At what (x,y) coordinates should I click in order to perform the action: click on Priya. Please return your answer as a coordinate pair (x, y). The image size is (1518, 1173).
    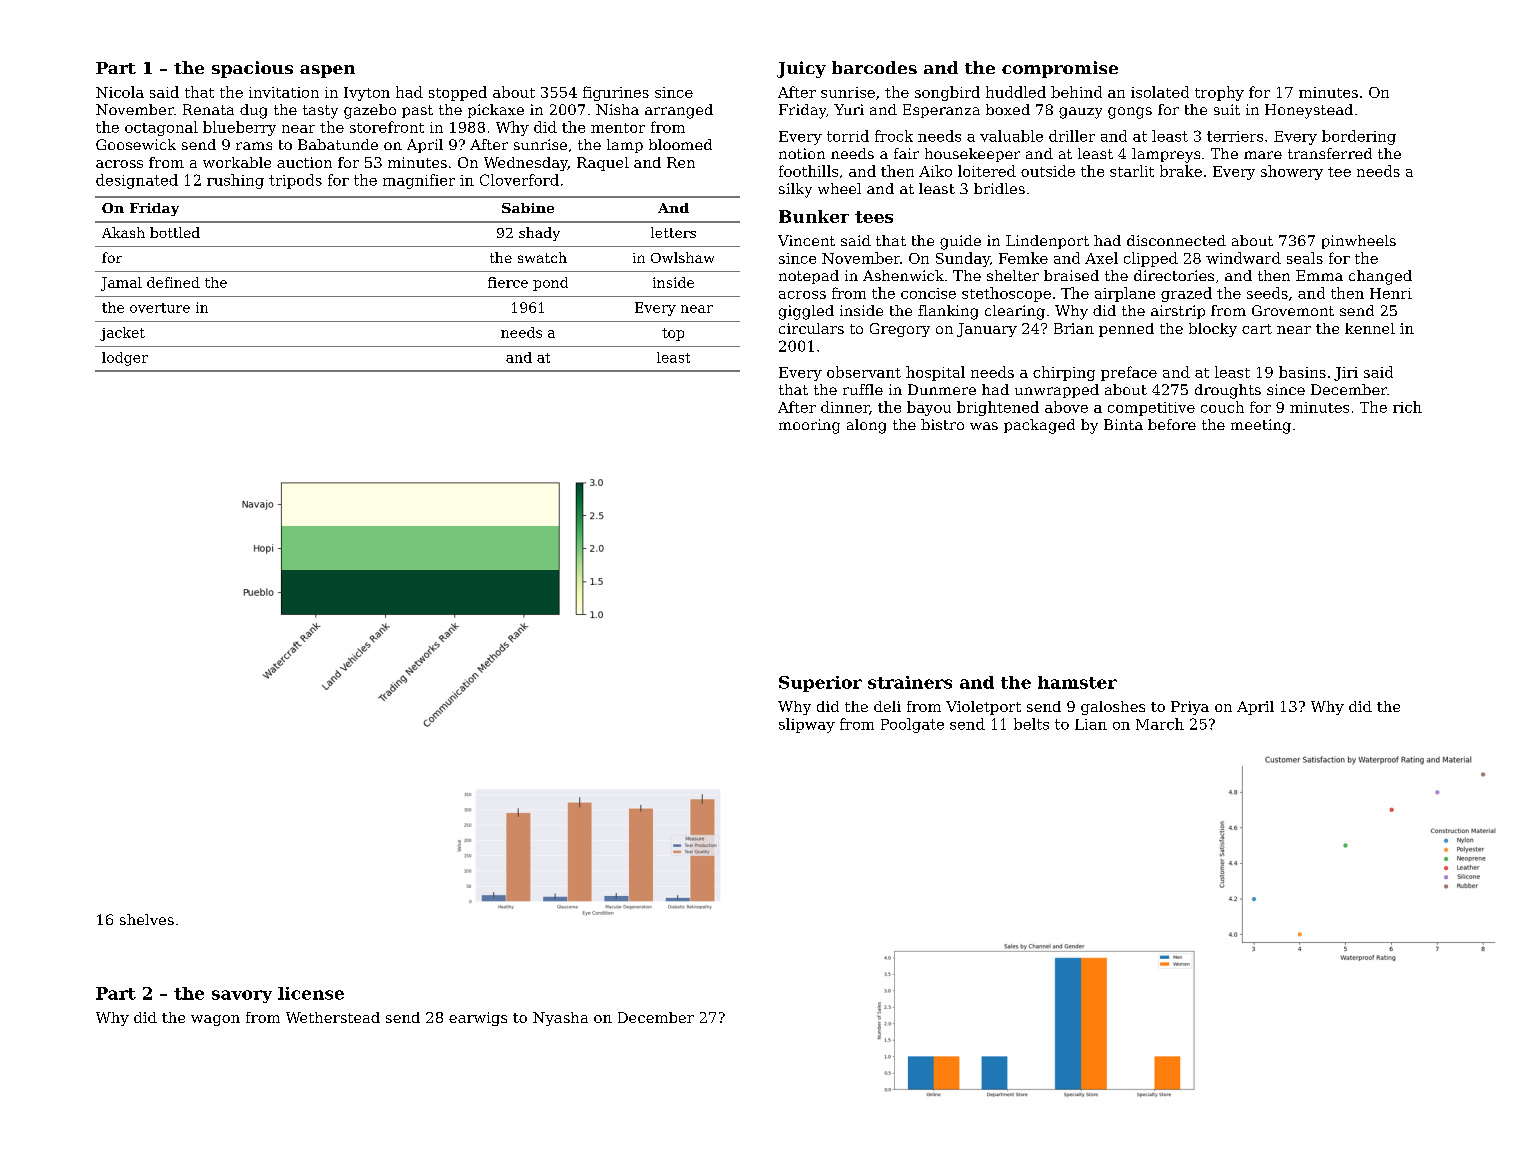
    Looking at the image, I should click on (1190, 708).
